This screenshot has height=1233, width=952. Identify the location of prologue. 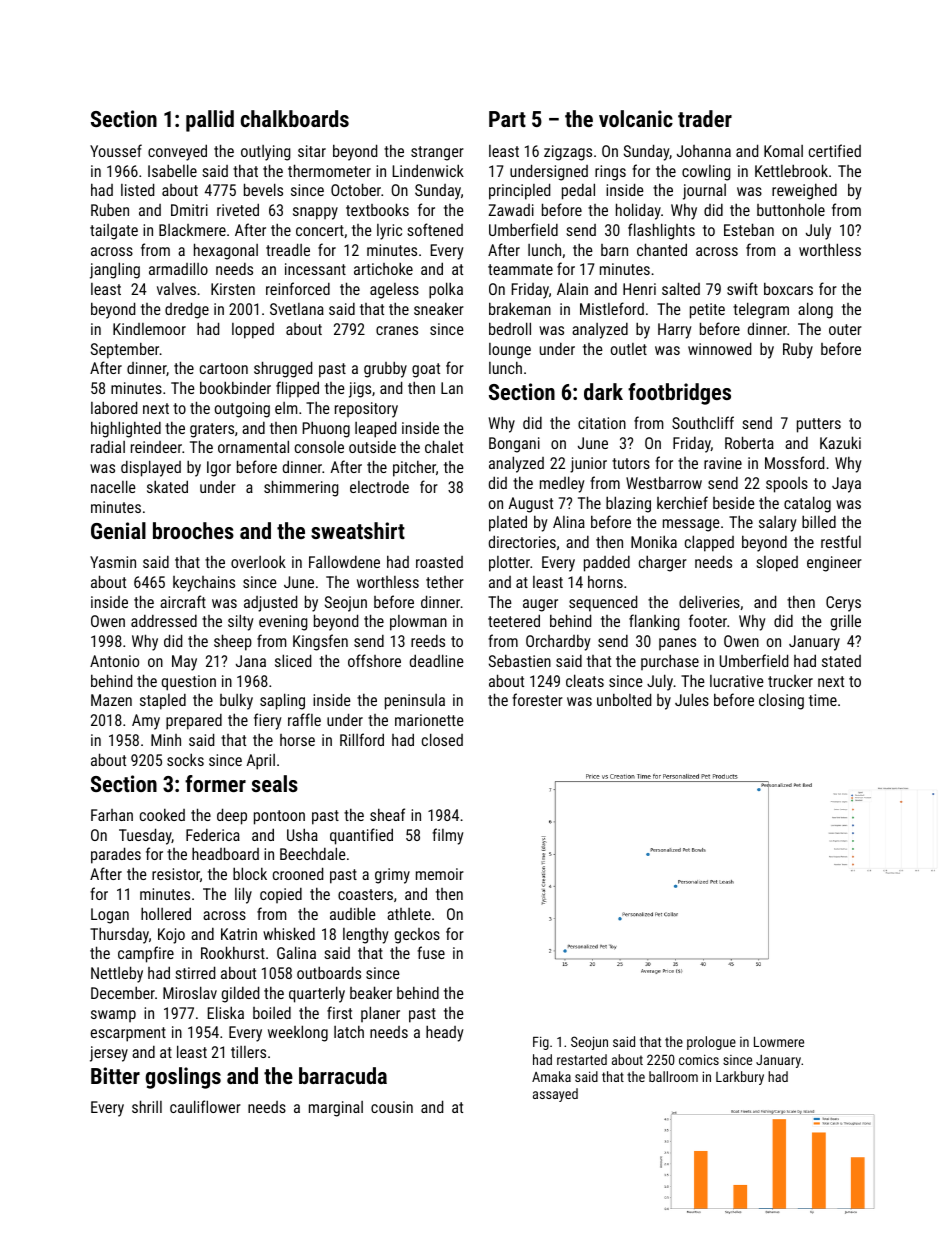
(711, 1043).
